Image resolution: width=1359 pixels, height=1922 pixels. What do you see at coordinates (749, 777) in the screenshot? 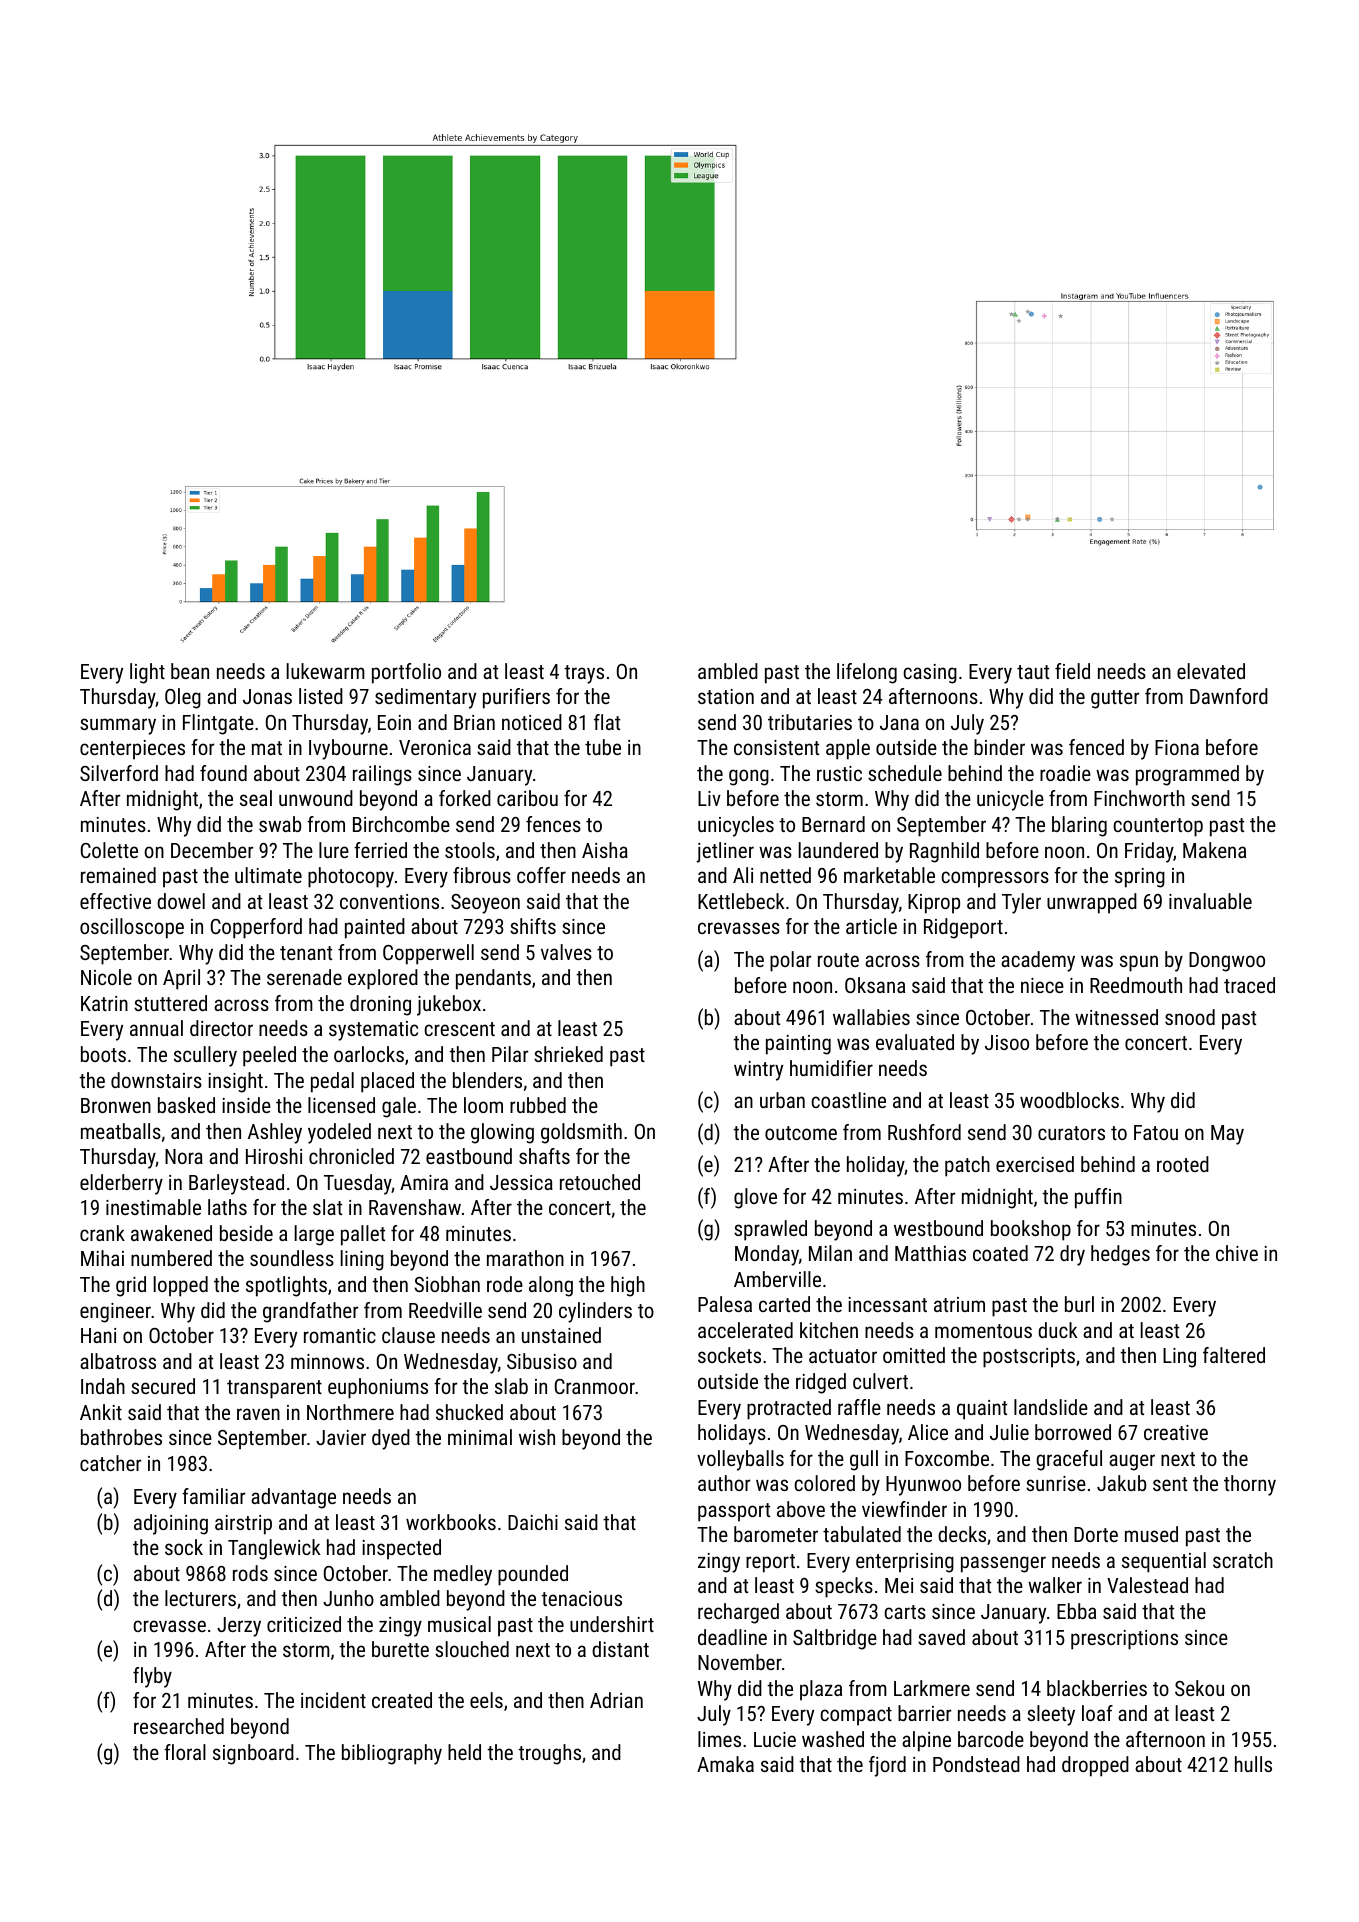
I see `gong` at bounding box center [749, 777].
